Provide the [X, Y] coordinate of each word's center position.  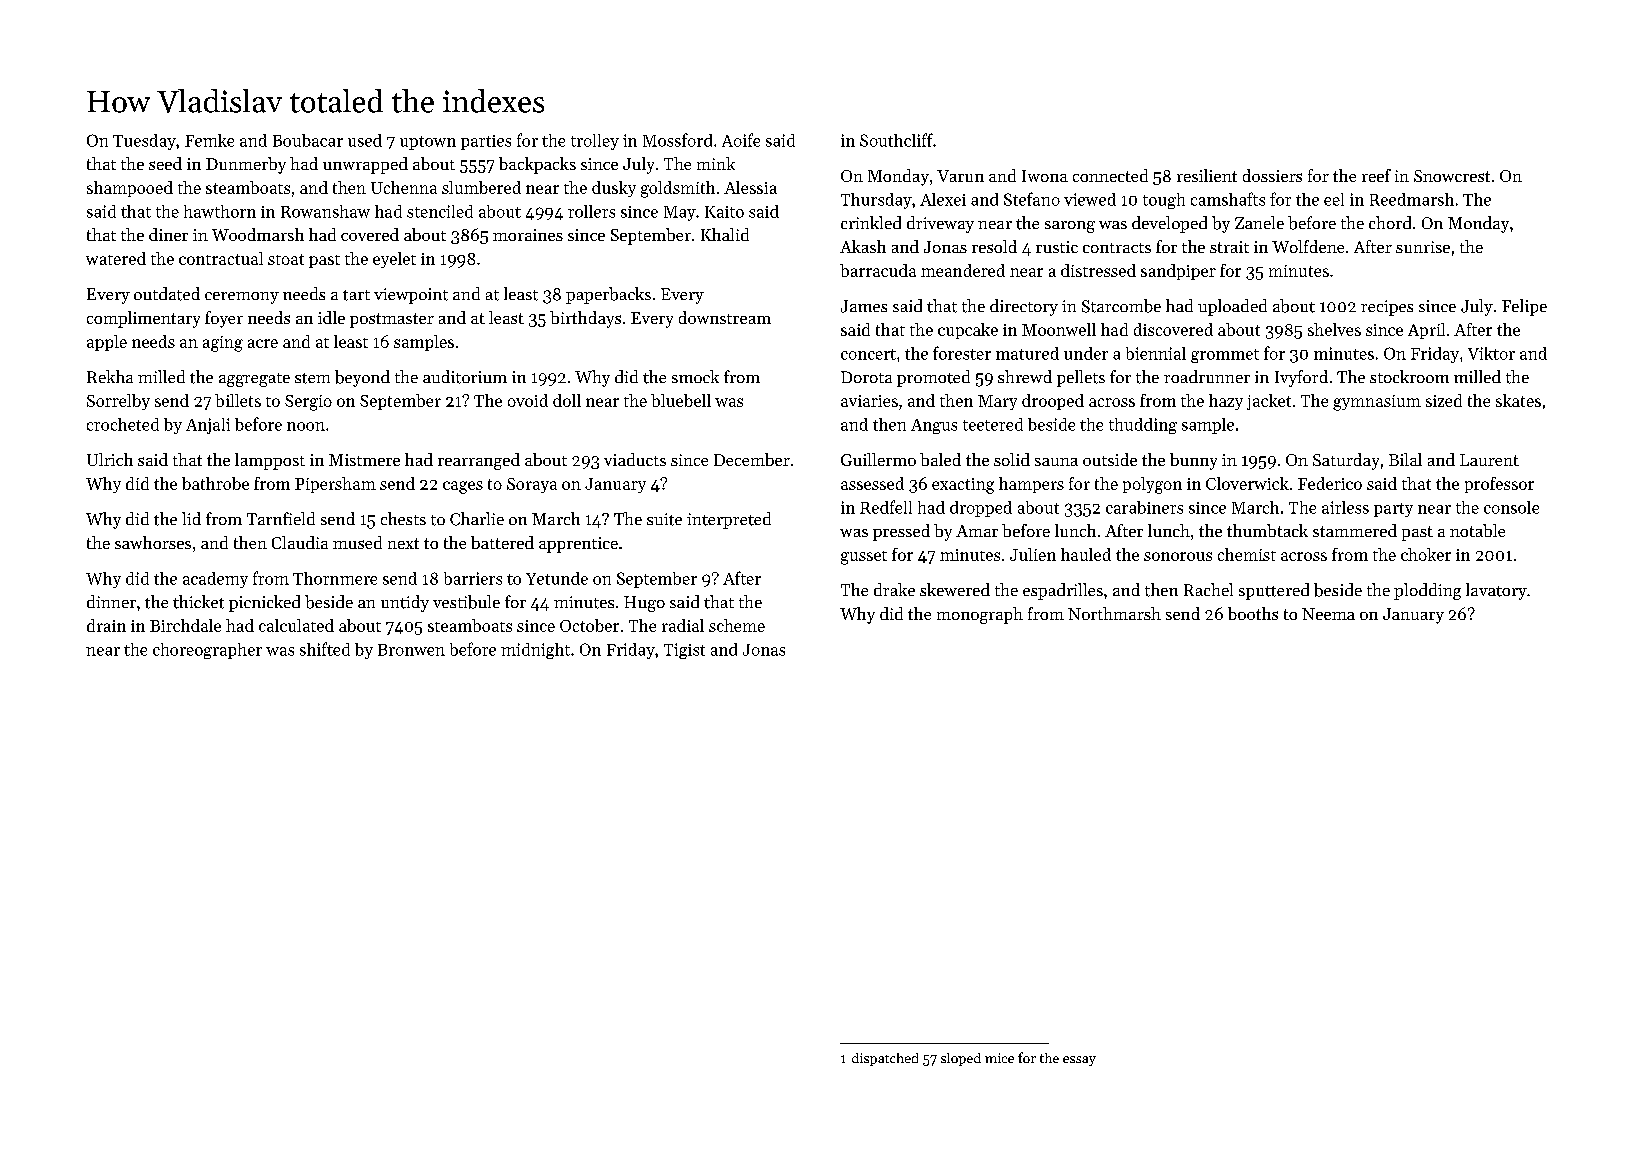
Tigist [684, 651]
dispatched [885, 1059]
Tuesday [144, 142]
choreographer [207, 651]
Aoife [741, 140]
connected [1110, 175]
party [1393, 510]
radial [683, 625]
